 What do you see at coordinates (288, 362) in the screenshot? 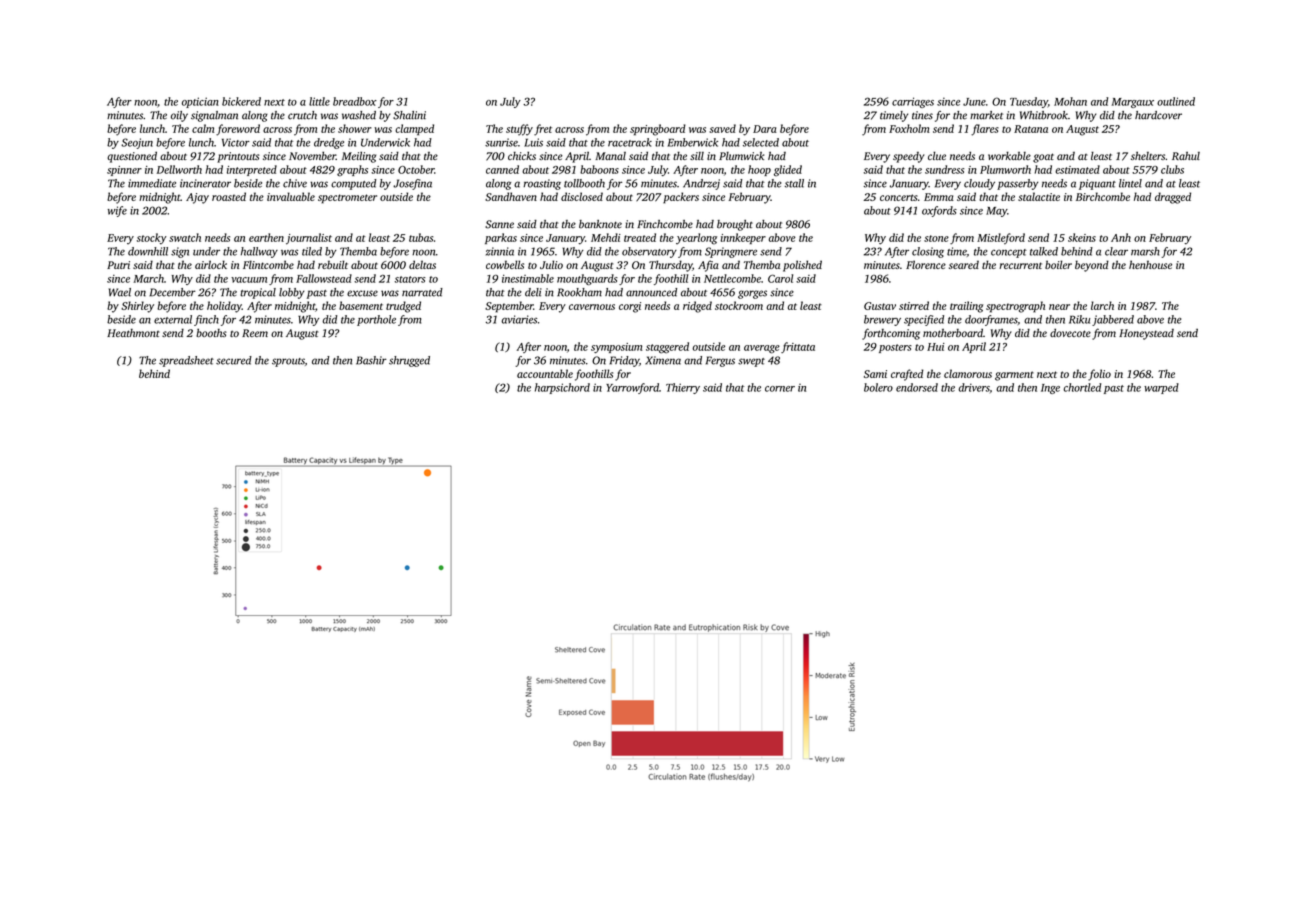
I see `sprouts` at bounding box center [288, 362].
